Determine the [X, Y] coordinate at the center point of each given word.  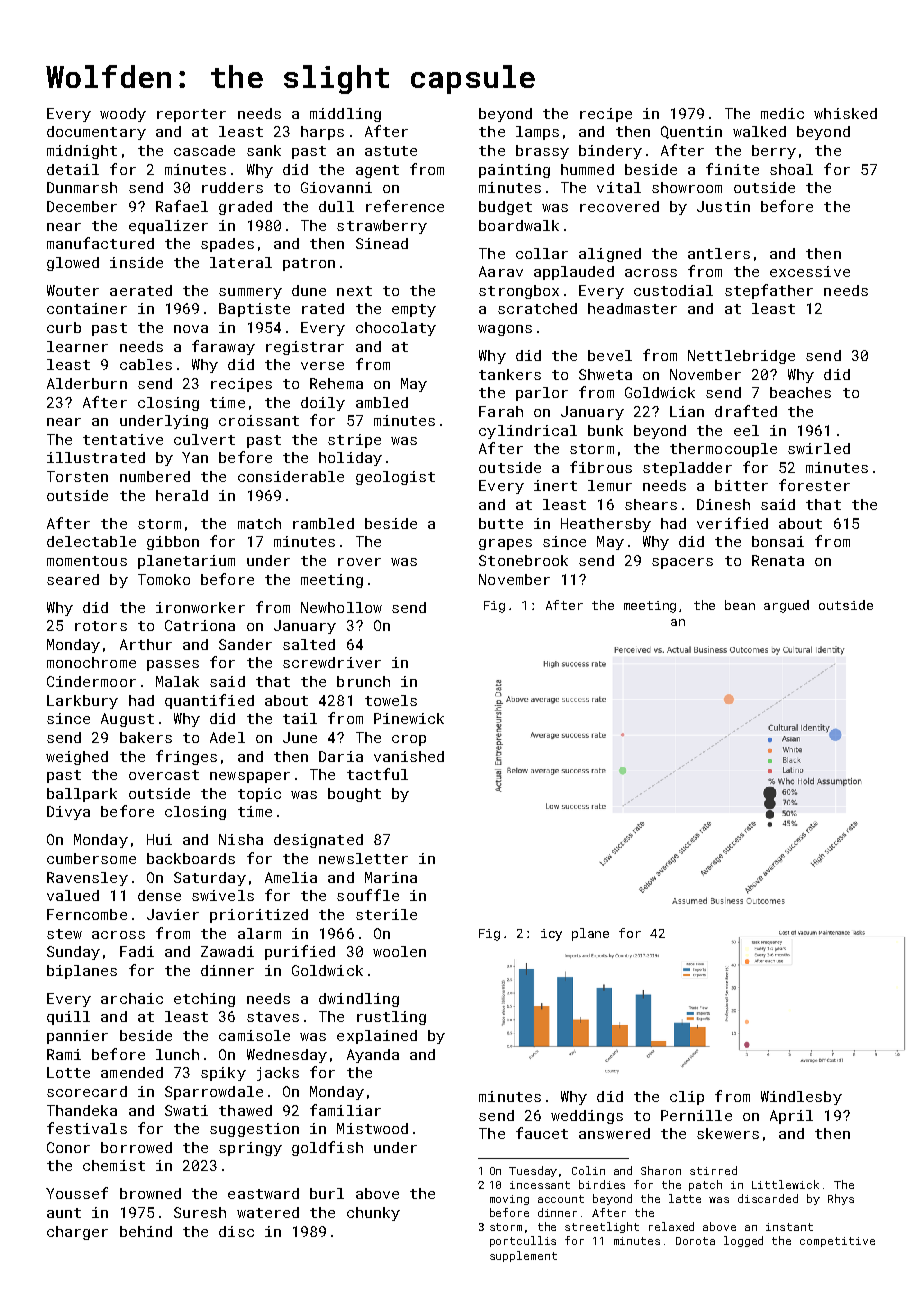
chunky [373, 1214]
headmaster [632, 308]
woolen [399, 951]
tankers [510, 374]
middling [345, 115]
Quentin [691, 132]
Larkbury [82, 702]
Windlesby [801, 1098]
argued [786, 606]
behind [146, 1231]
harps [322, 133]
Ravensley [87, 879]
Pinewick [409, 718]
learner [77, 346]
